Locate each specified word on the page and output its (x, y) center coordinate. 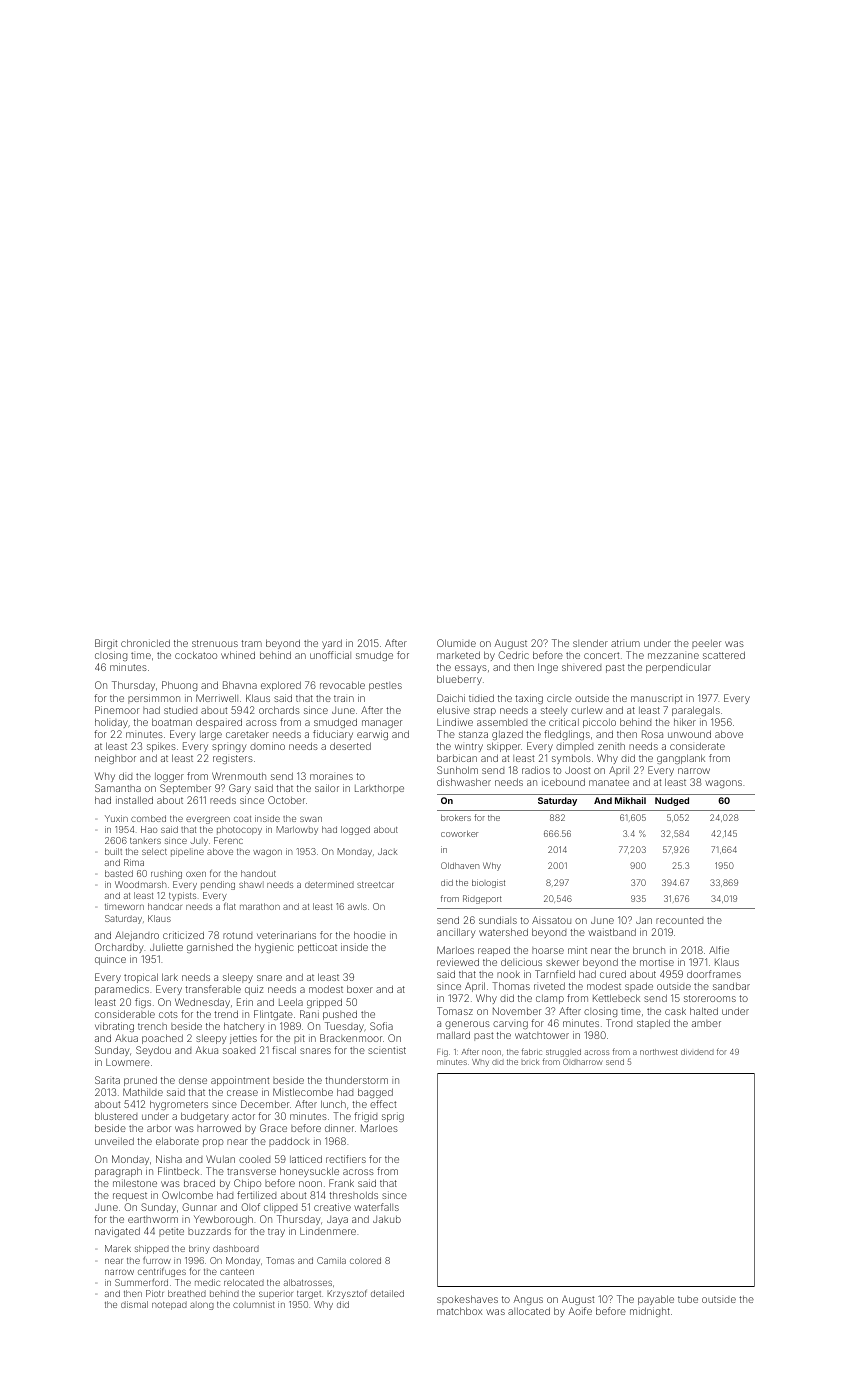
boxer (360, 989)
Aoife (580, 1311)
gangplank (681, 759)
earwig (372, 735)
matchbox (459, 1311)
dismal (134, 1304)
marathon (260, 906)
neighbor (115, 759)
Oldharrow (583, 1061)
